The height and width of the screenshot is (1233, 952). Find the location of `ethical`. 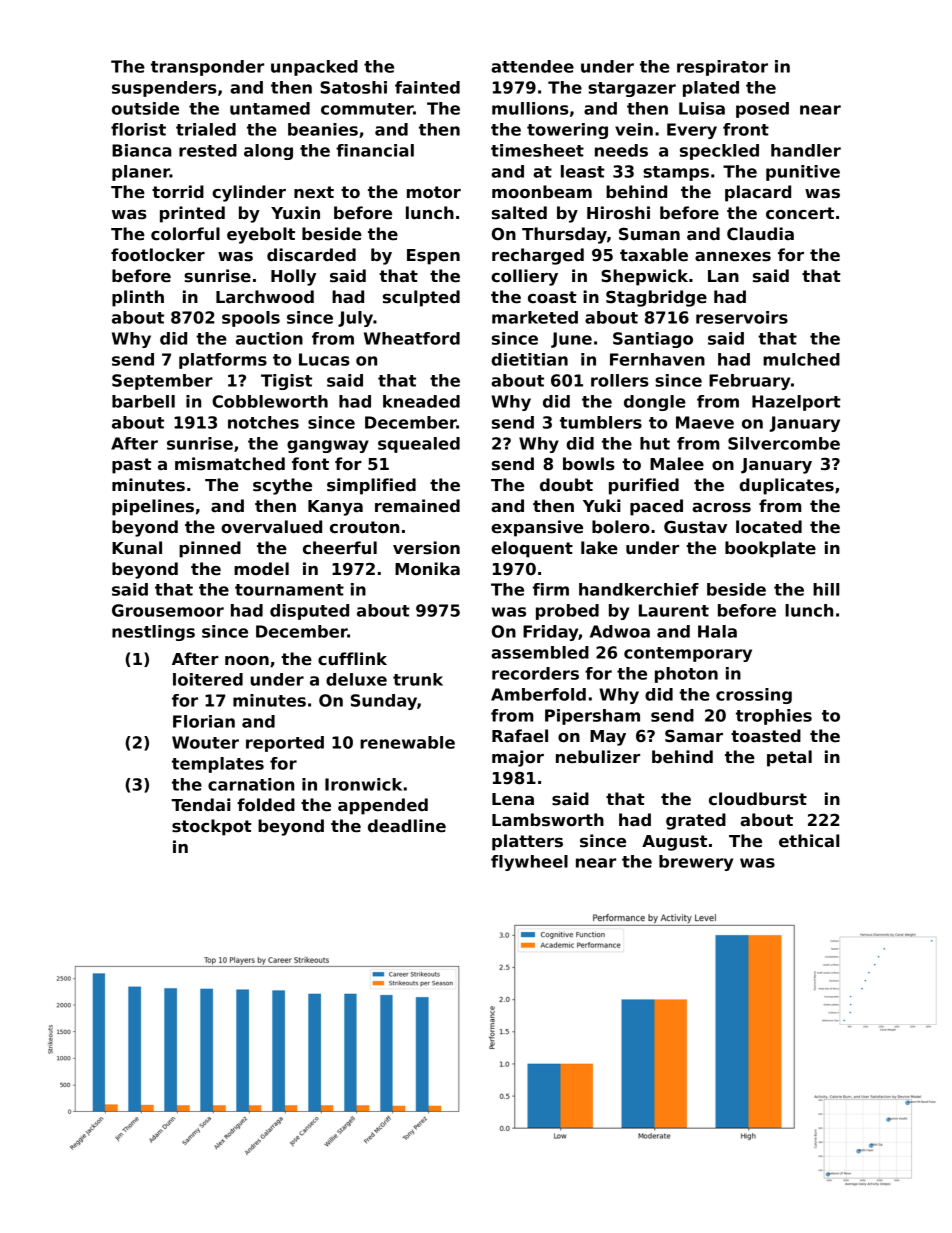

ethical is located at coordinates (809, 841).
